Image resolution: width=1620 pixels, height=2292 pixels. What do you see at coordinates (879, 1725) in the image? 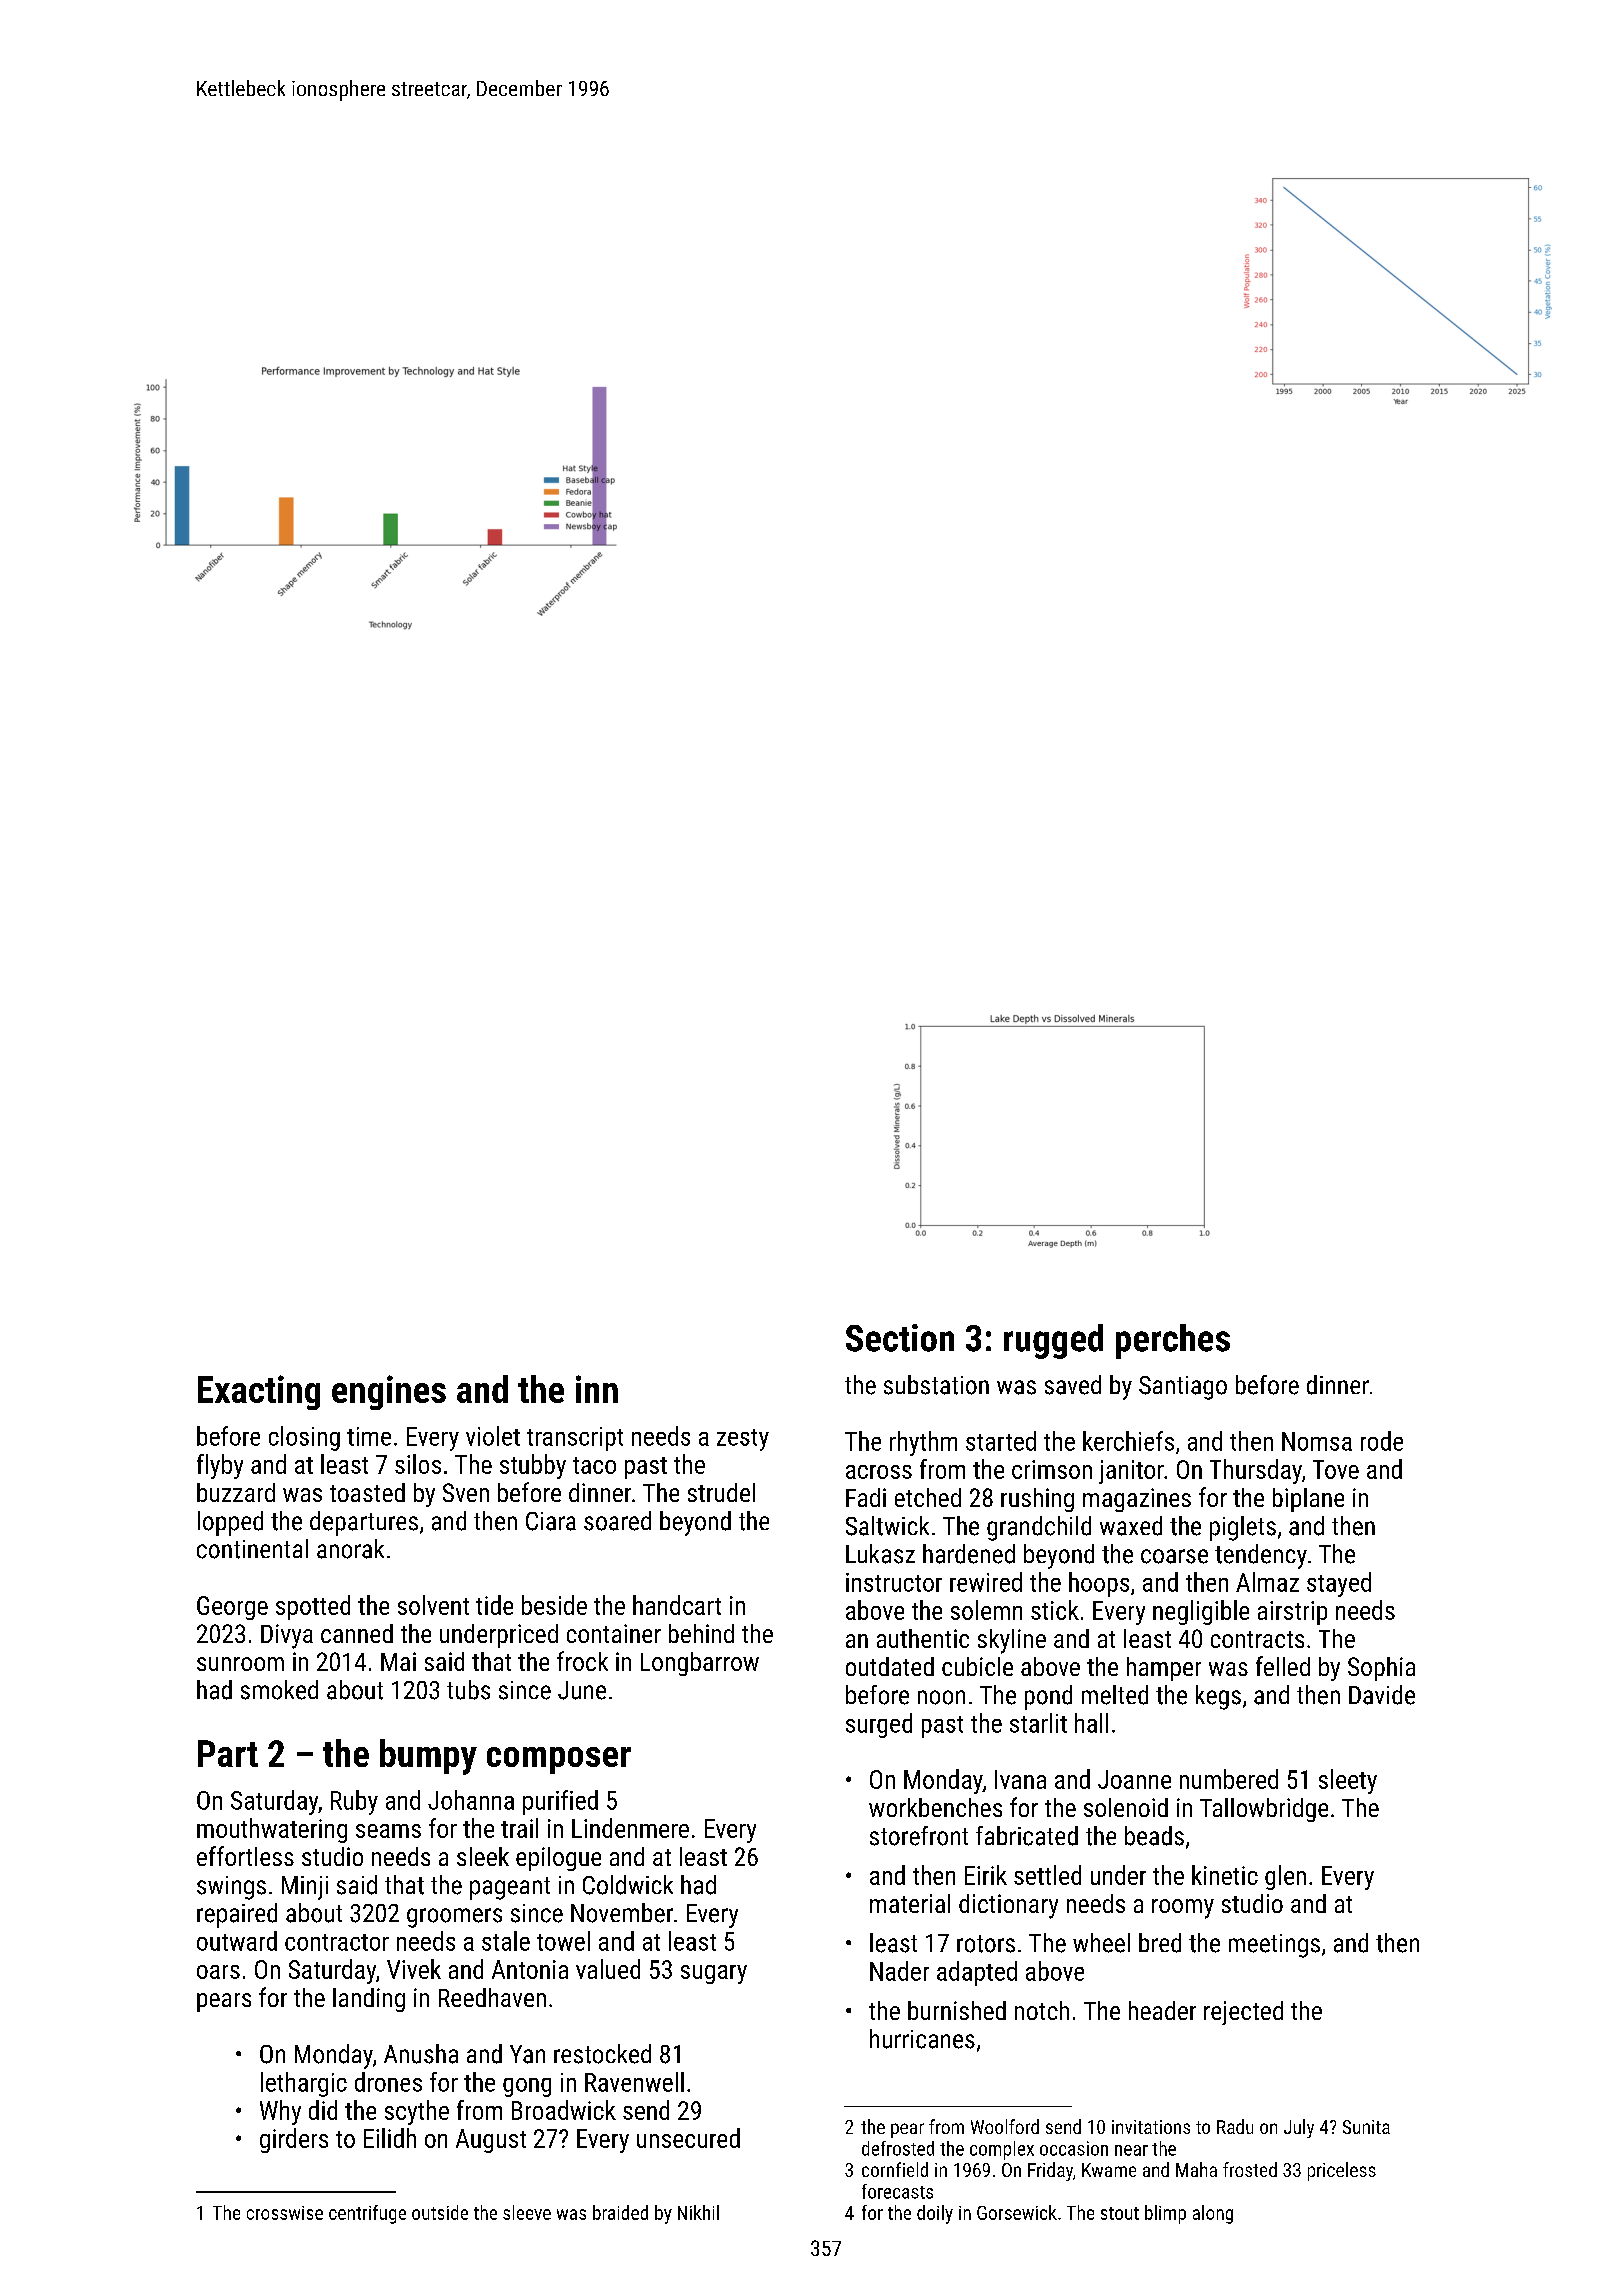
I see `surged` at bounding box center [879, 1725].
